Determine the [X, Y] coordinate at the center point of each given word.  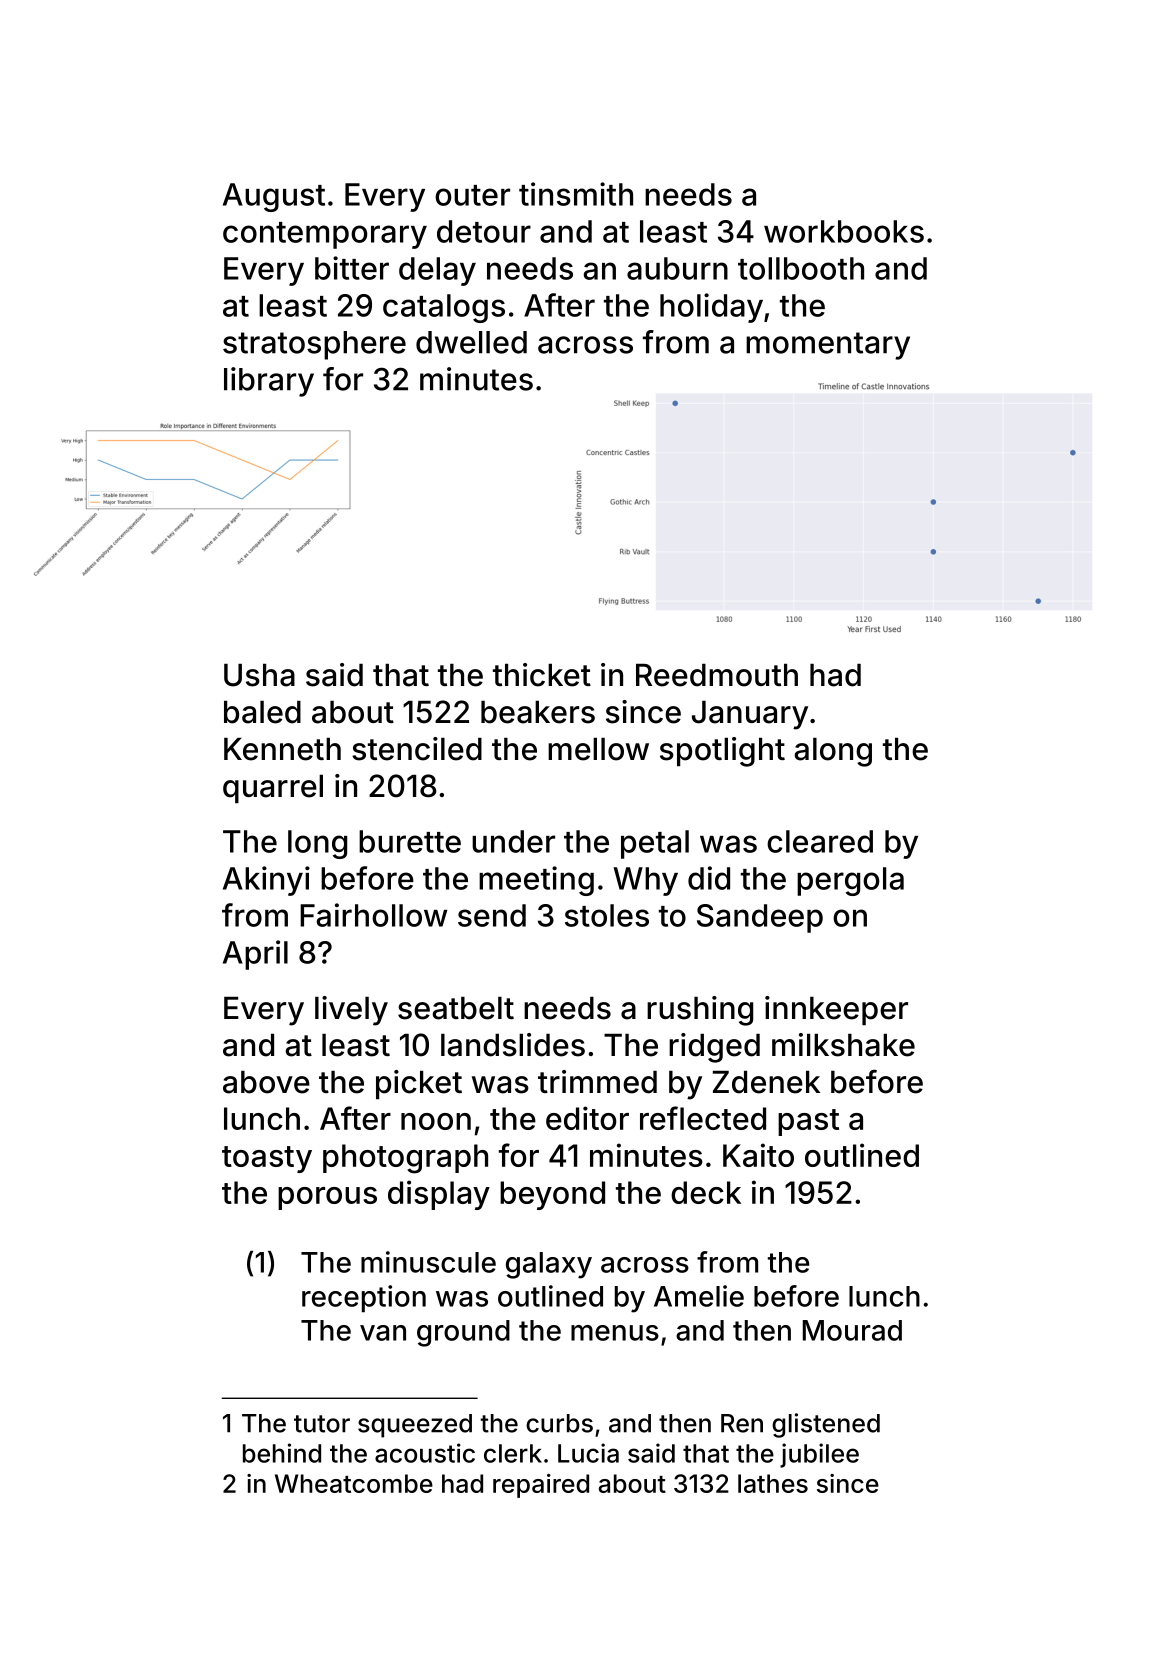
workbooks [844, 231]
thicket [542, 675]
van [383, 1333]
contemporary [325, 235]
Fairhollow [374, 915]
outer [472, 195]
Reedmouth [717, 675]
